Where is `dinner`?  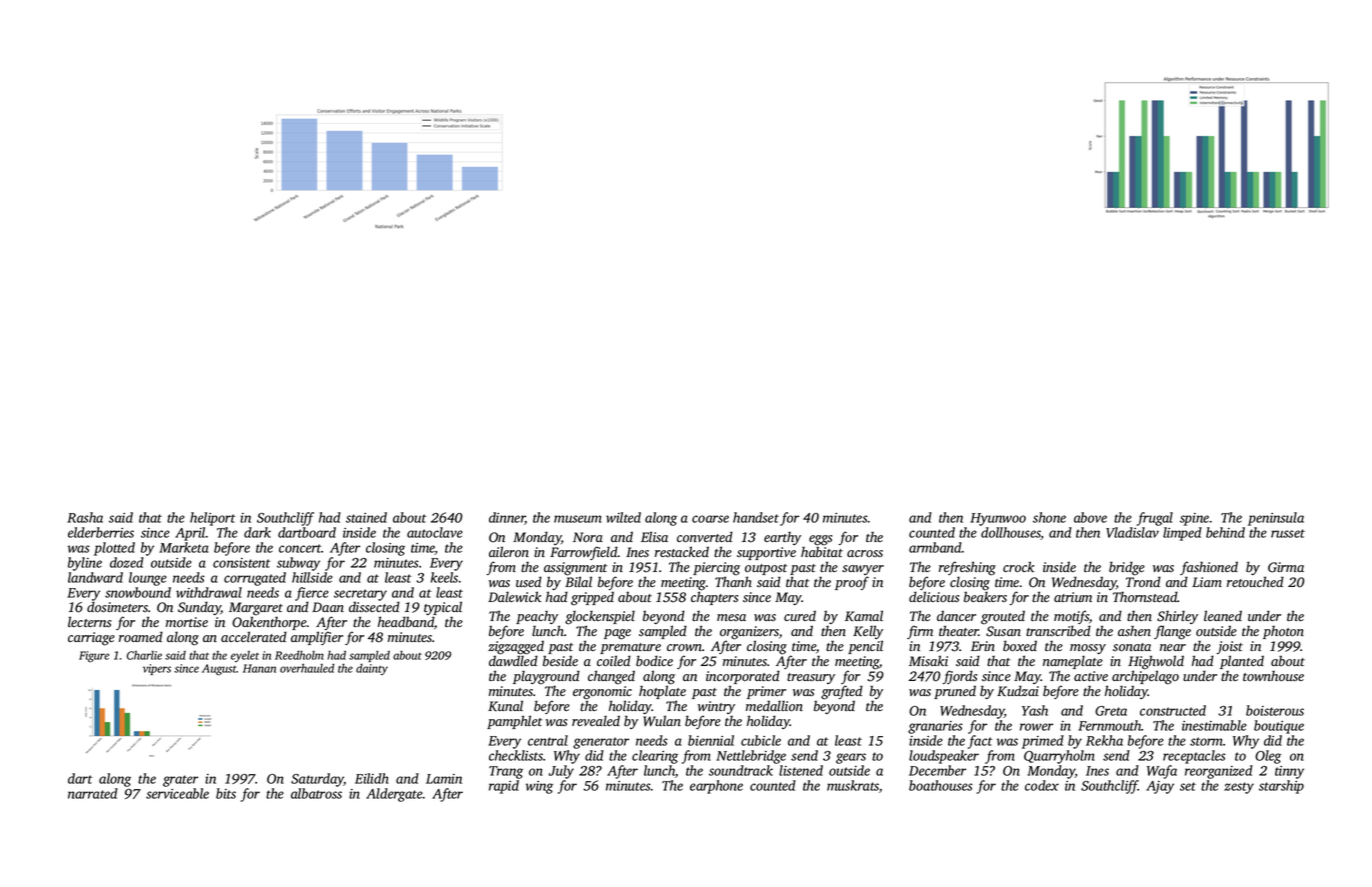
dinner is located at coordinates (507, 518).
